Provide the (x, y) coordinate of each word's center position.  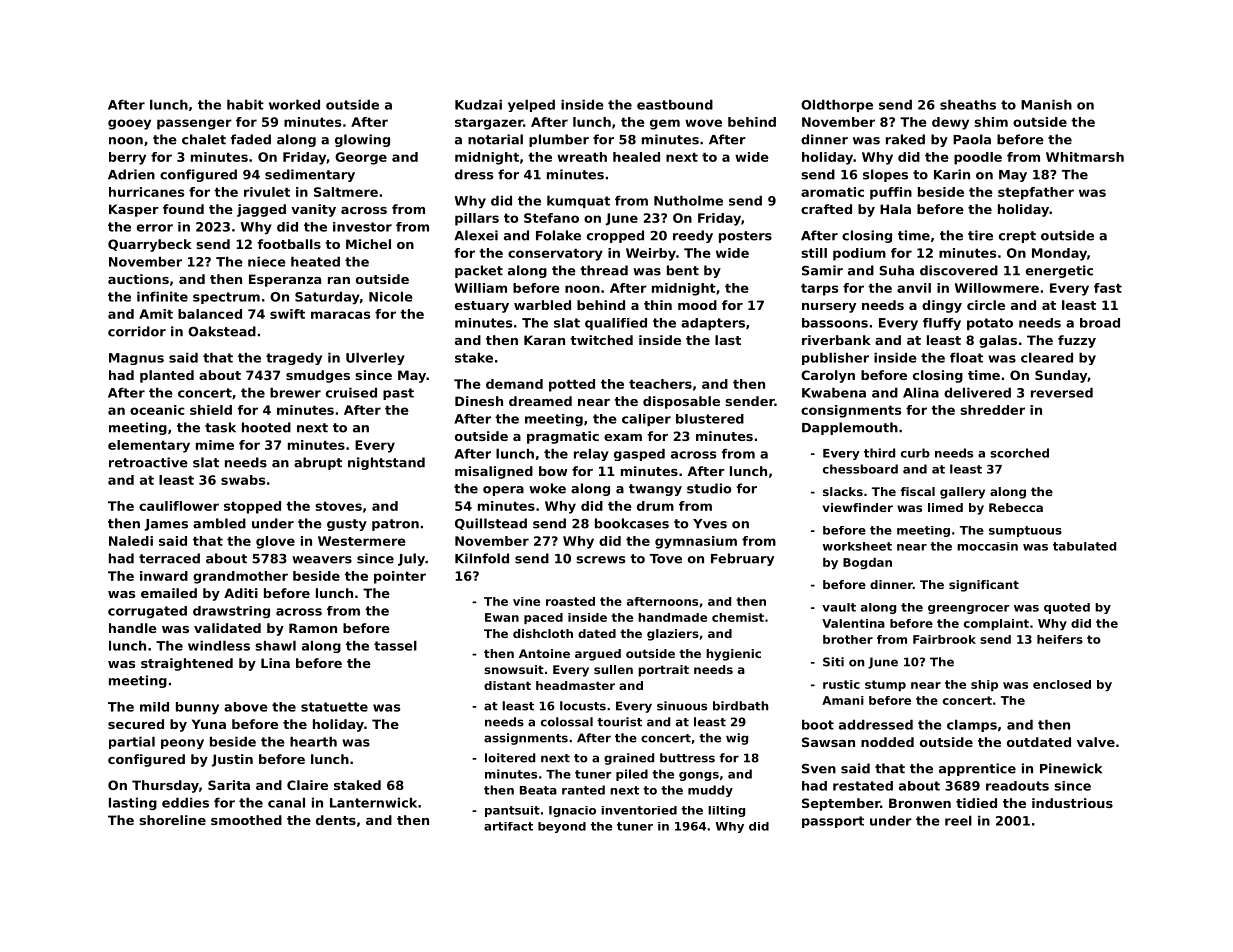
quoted (1067, 608)
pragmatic (563, 437)
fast (1108, 288)
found (183, 209)
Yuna (209, 724)
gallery (962, 493)
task (220, 427)
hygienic (733, 655)
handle (133, 628)
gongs (699, 776)
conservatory (555, 254)
